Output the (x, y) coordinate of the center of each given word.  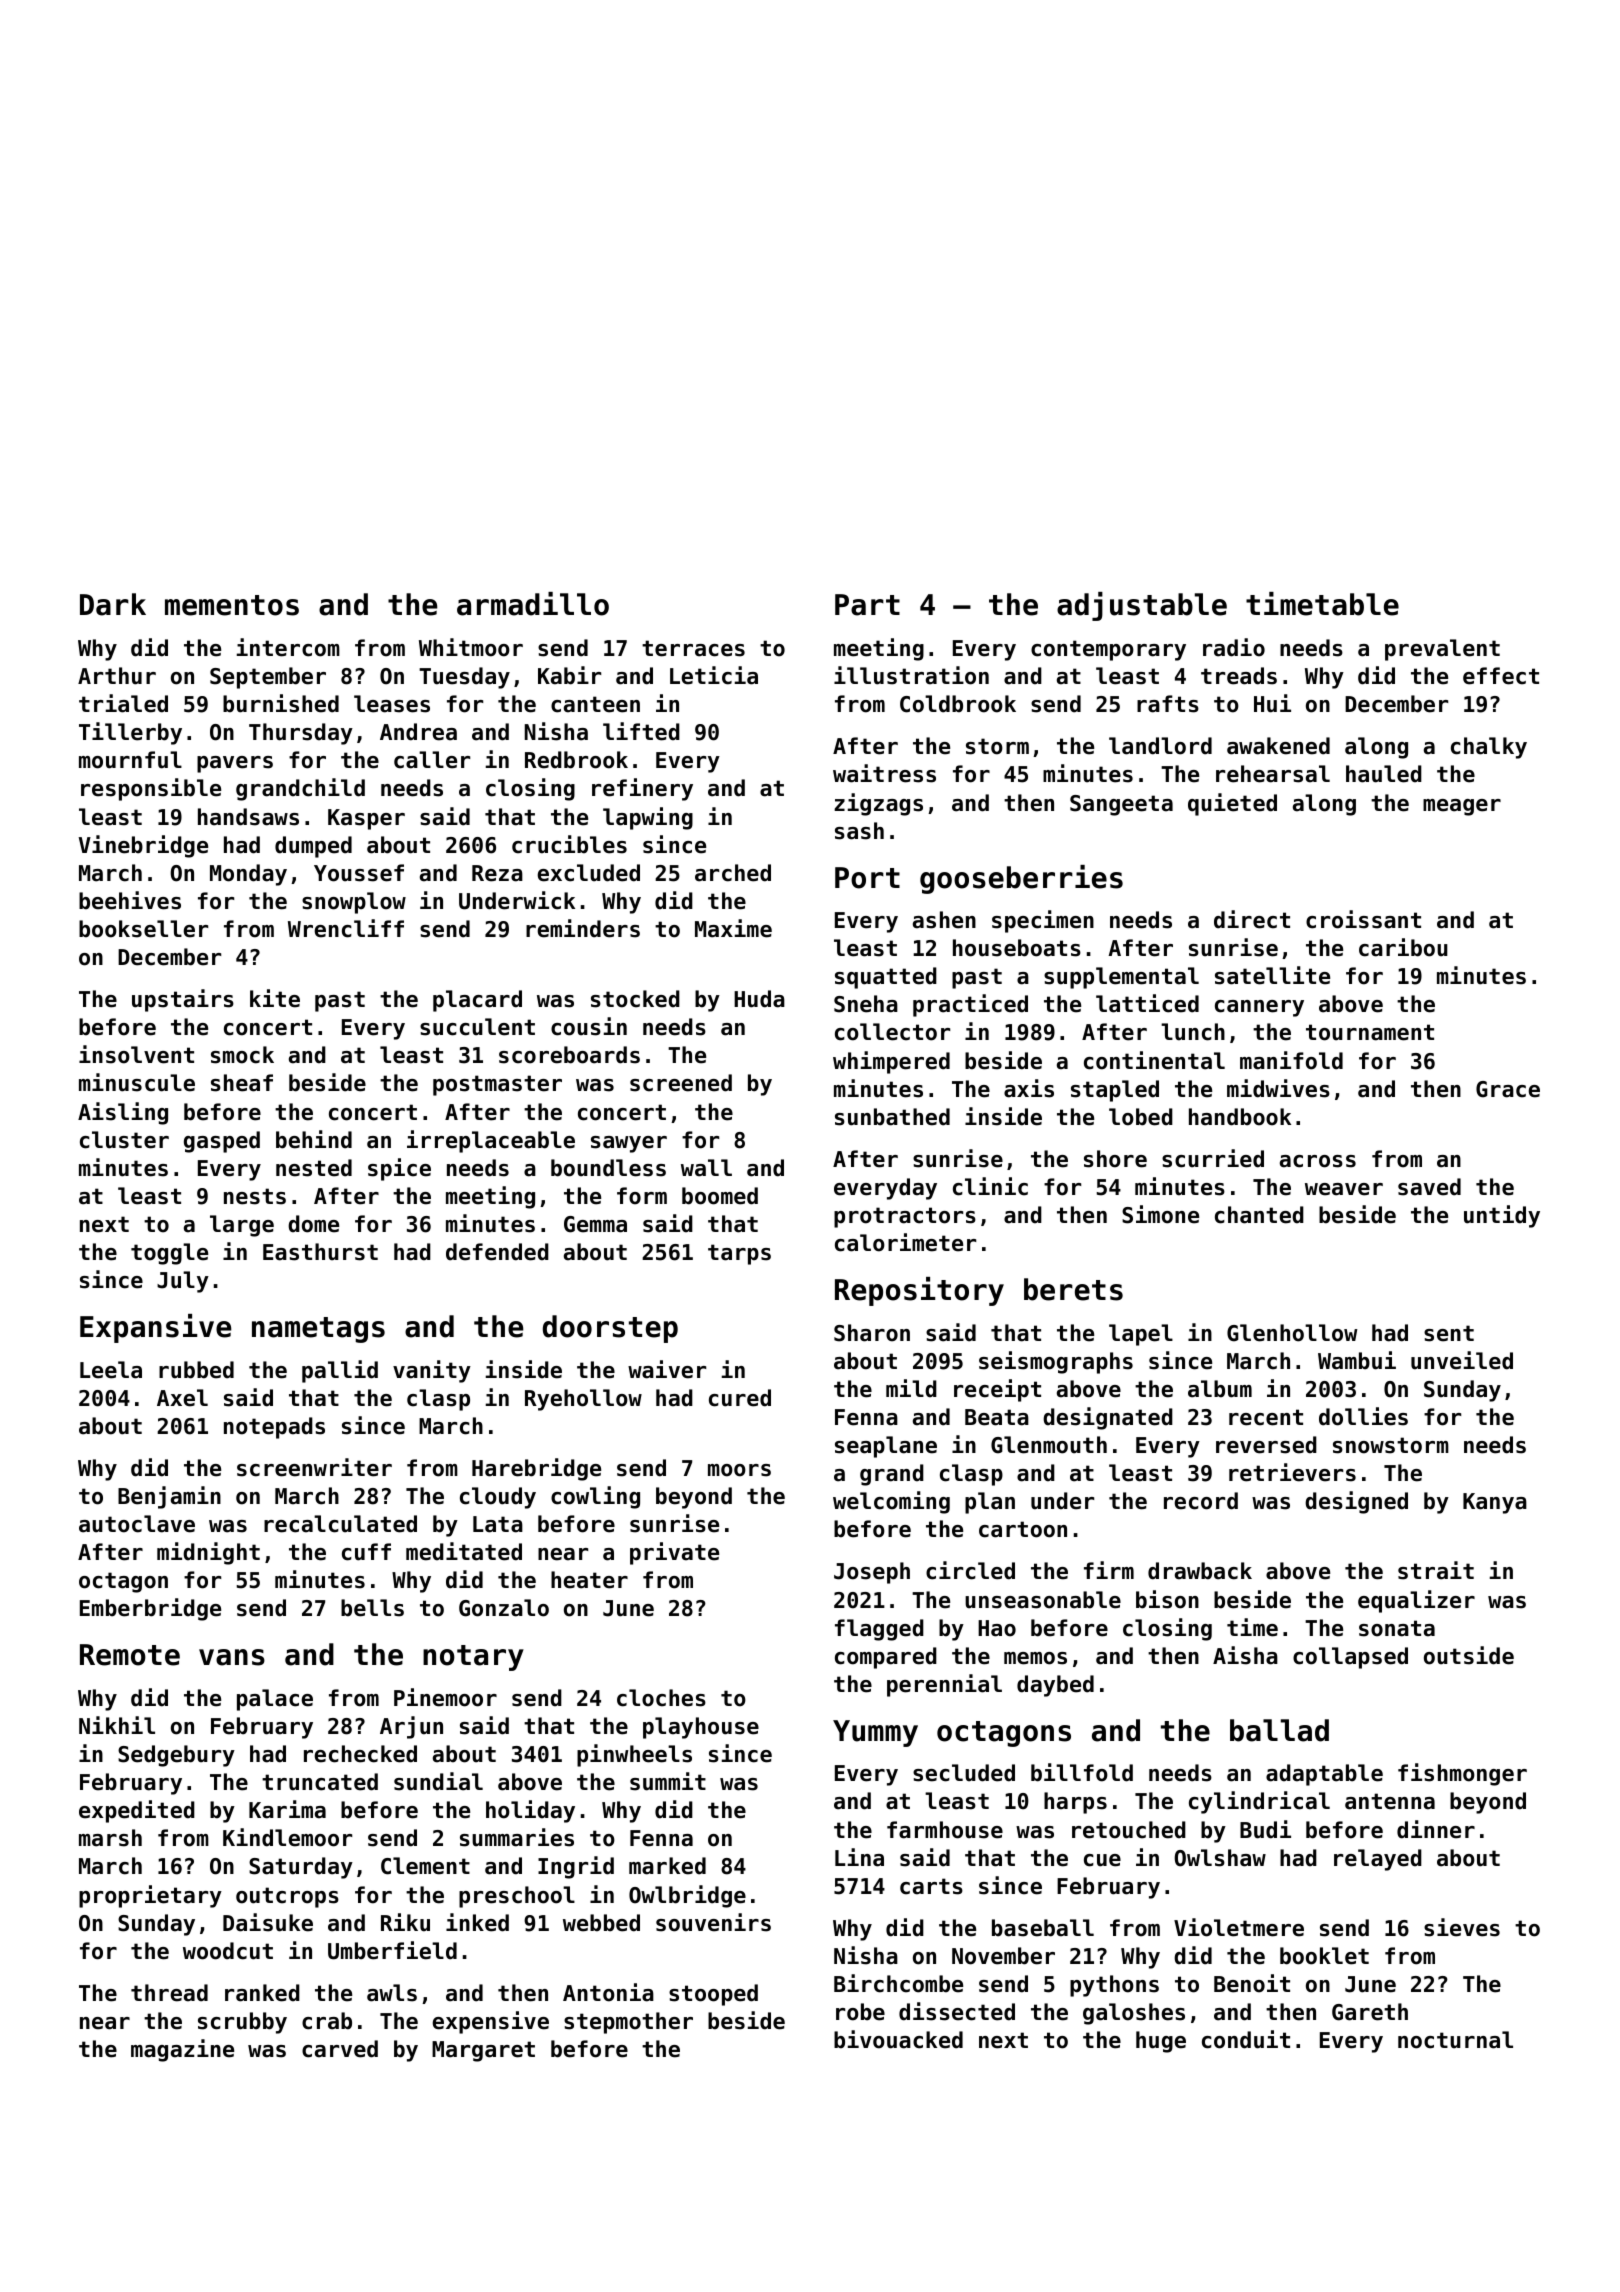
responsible (151, 789)
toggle (169, 1254)
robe (860, 2012)
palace (275, 1700)
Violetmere (1239, 1927)
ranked (262, 1993)
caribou (1403, 947)
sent (1449, 1333)
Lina (859, 1857)
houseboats (1017, 948)
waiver (667, 1369)
